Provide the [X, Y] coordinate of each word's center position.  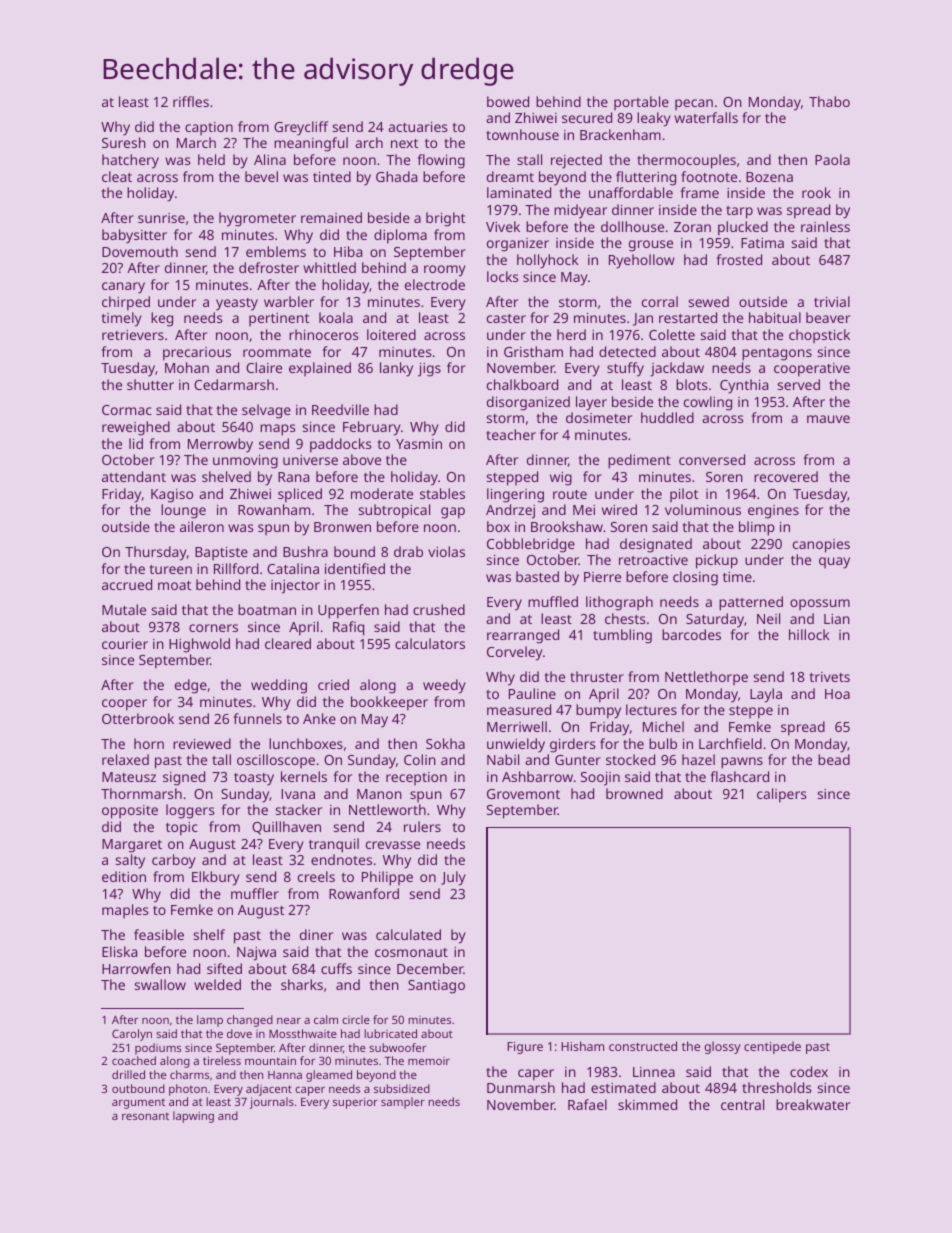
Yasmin [419, 444]
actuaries [418, 127]
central [742, 1104]
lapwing [193, 1117]
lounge [183, 511]
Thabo [829, 101]
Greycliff [301, 128]
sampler [403, 1103]
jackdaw [677, 369]
